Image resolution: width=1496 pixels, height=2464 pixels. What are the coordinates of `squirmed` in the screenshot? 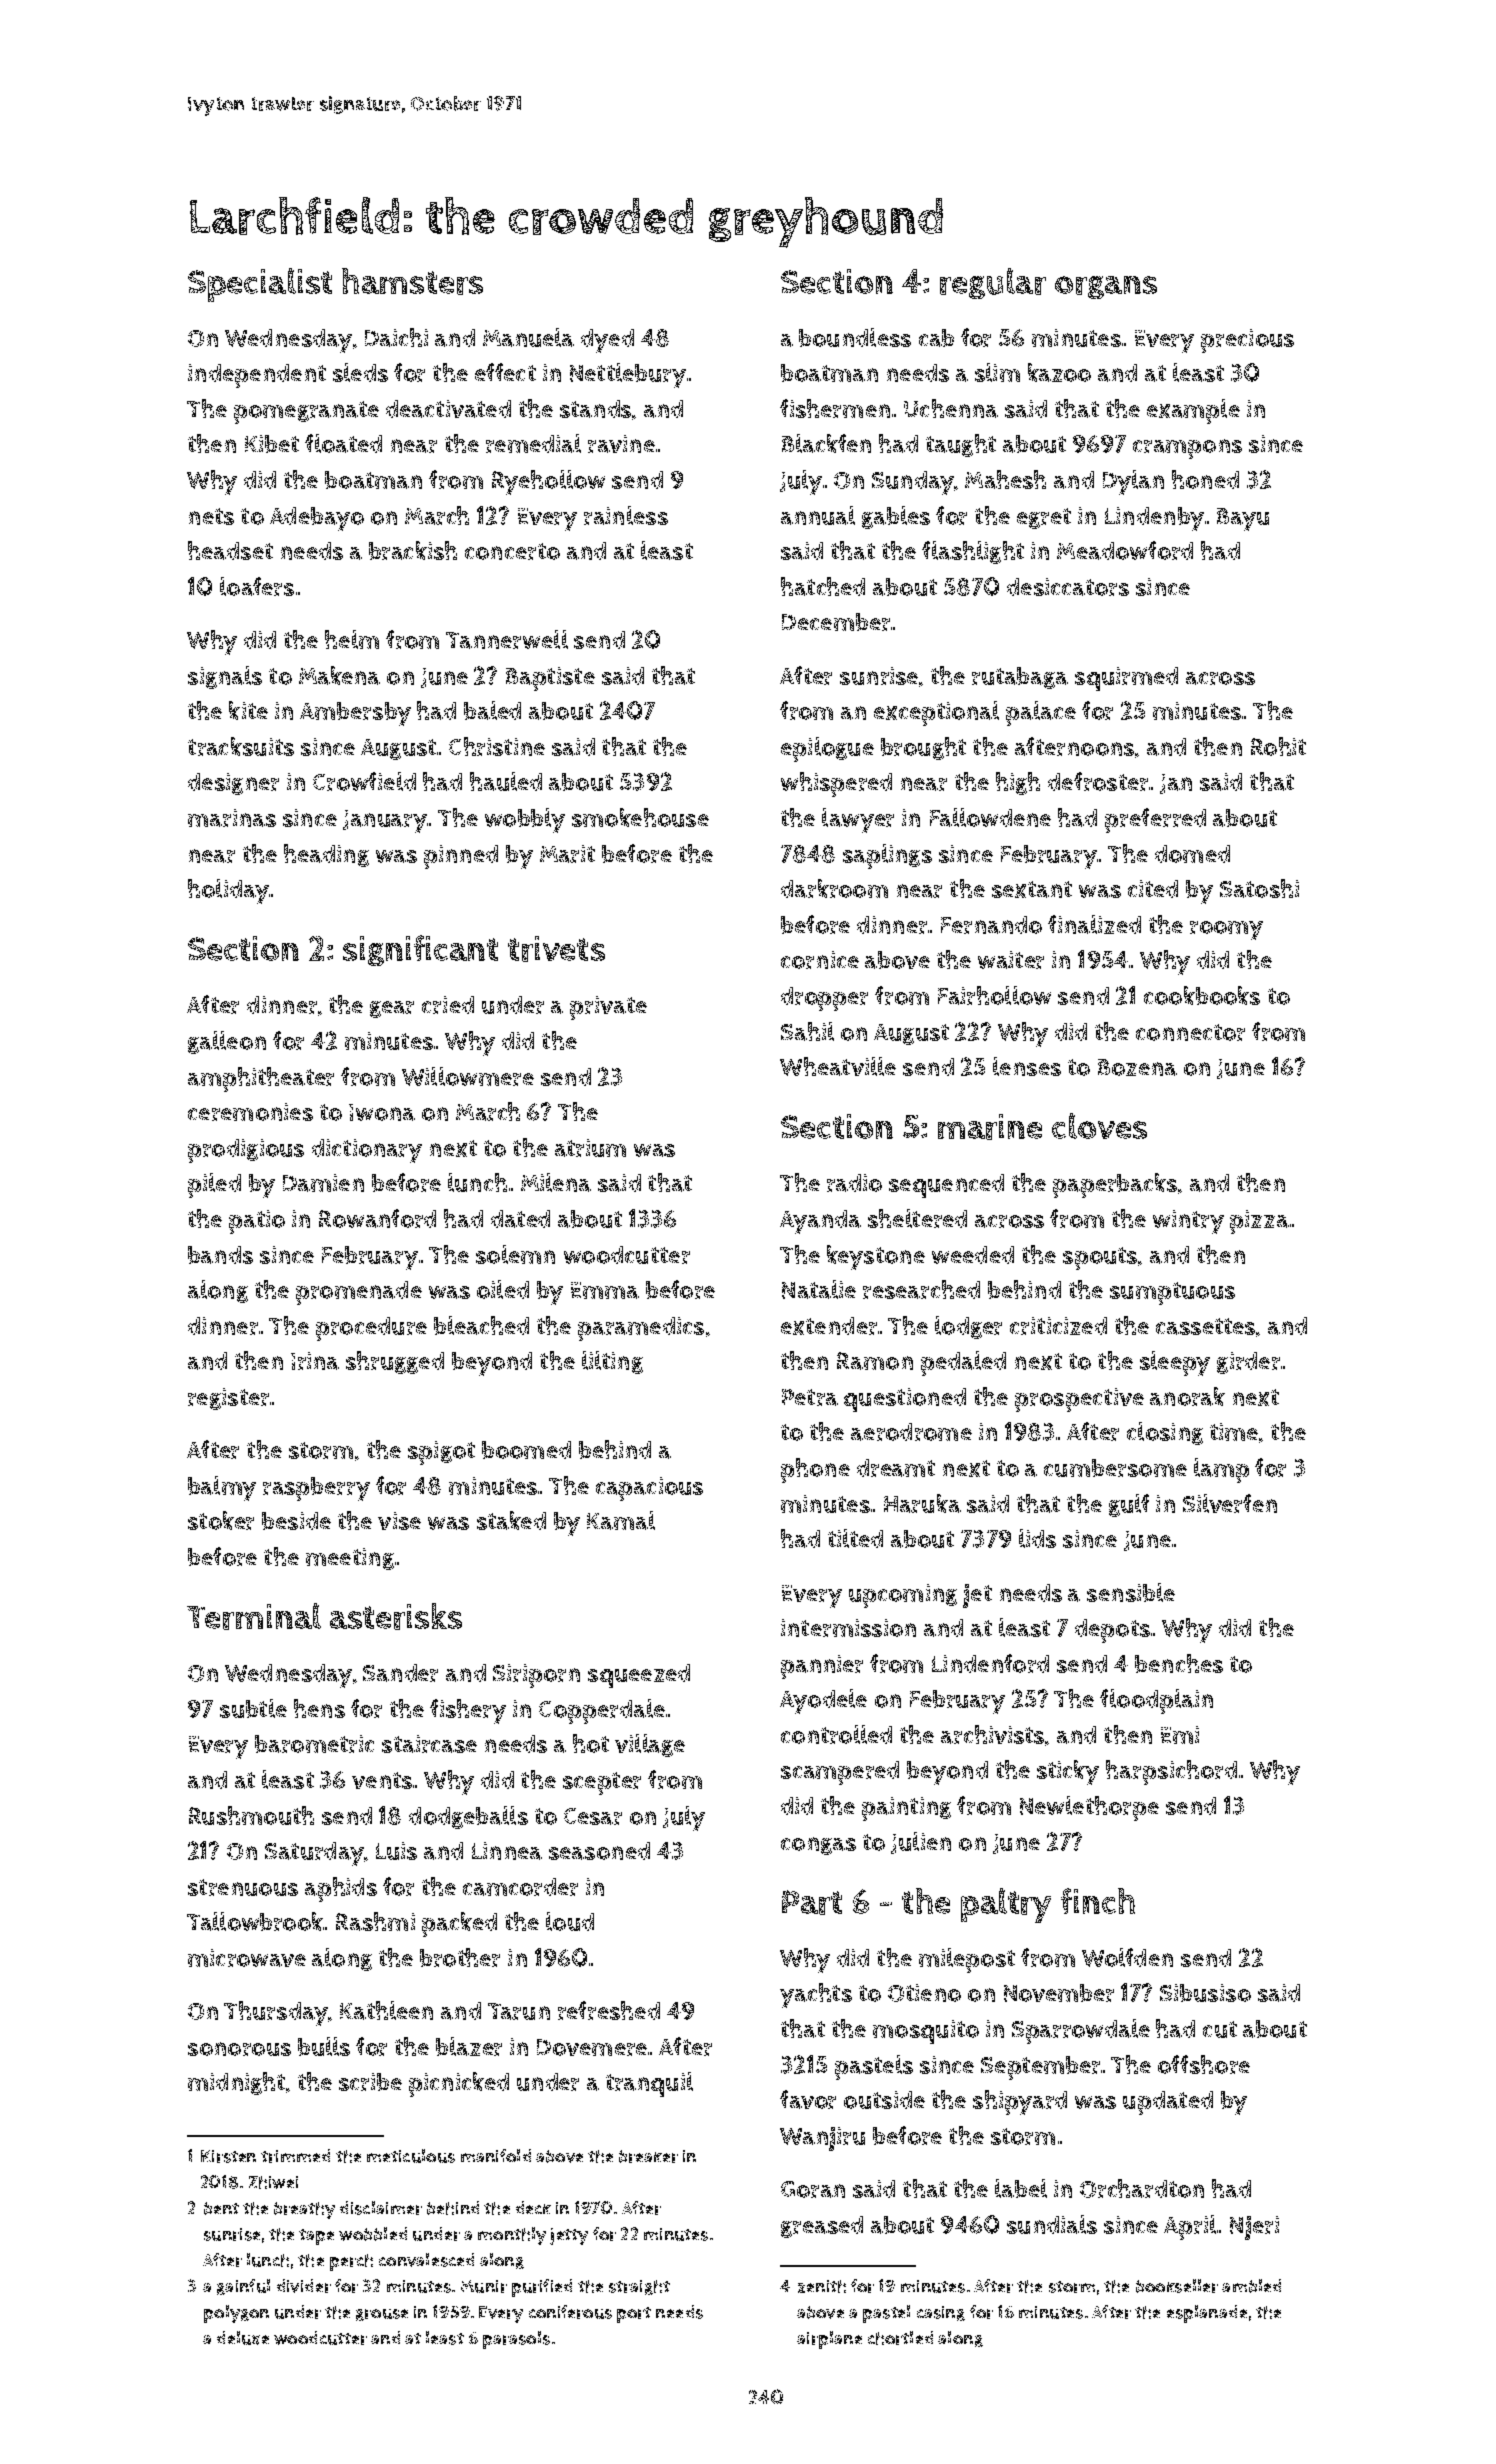 It's located at (1126, 679).
